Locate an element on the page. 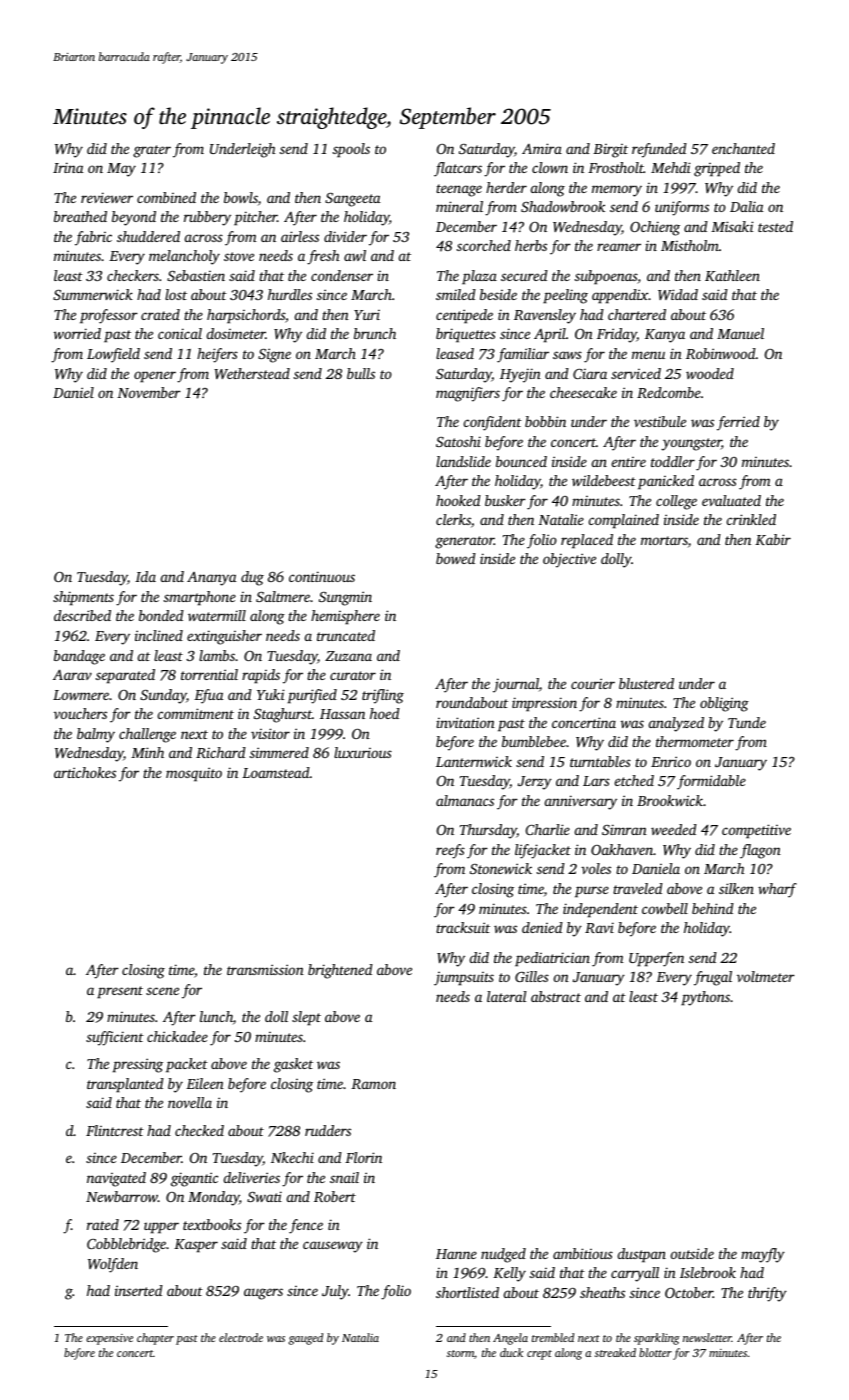  pythons is located at coordinates (705, 998).
